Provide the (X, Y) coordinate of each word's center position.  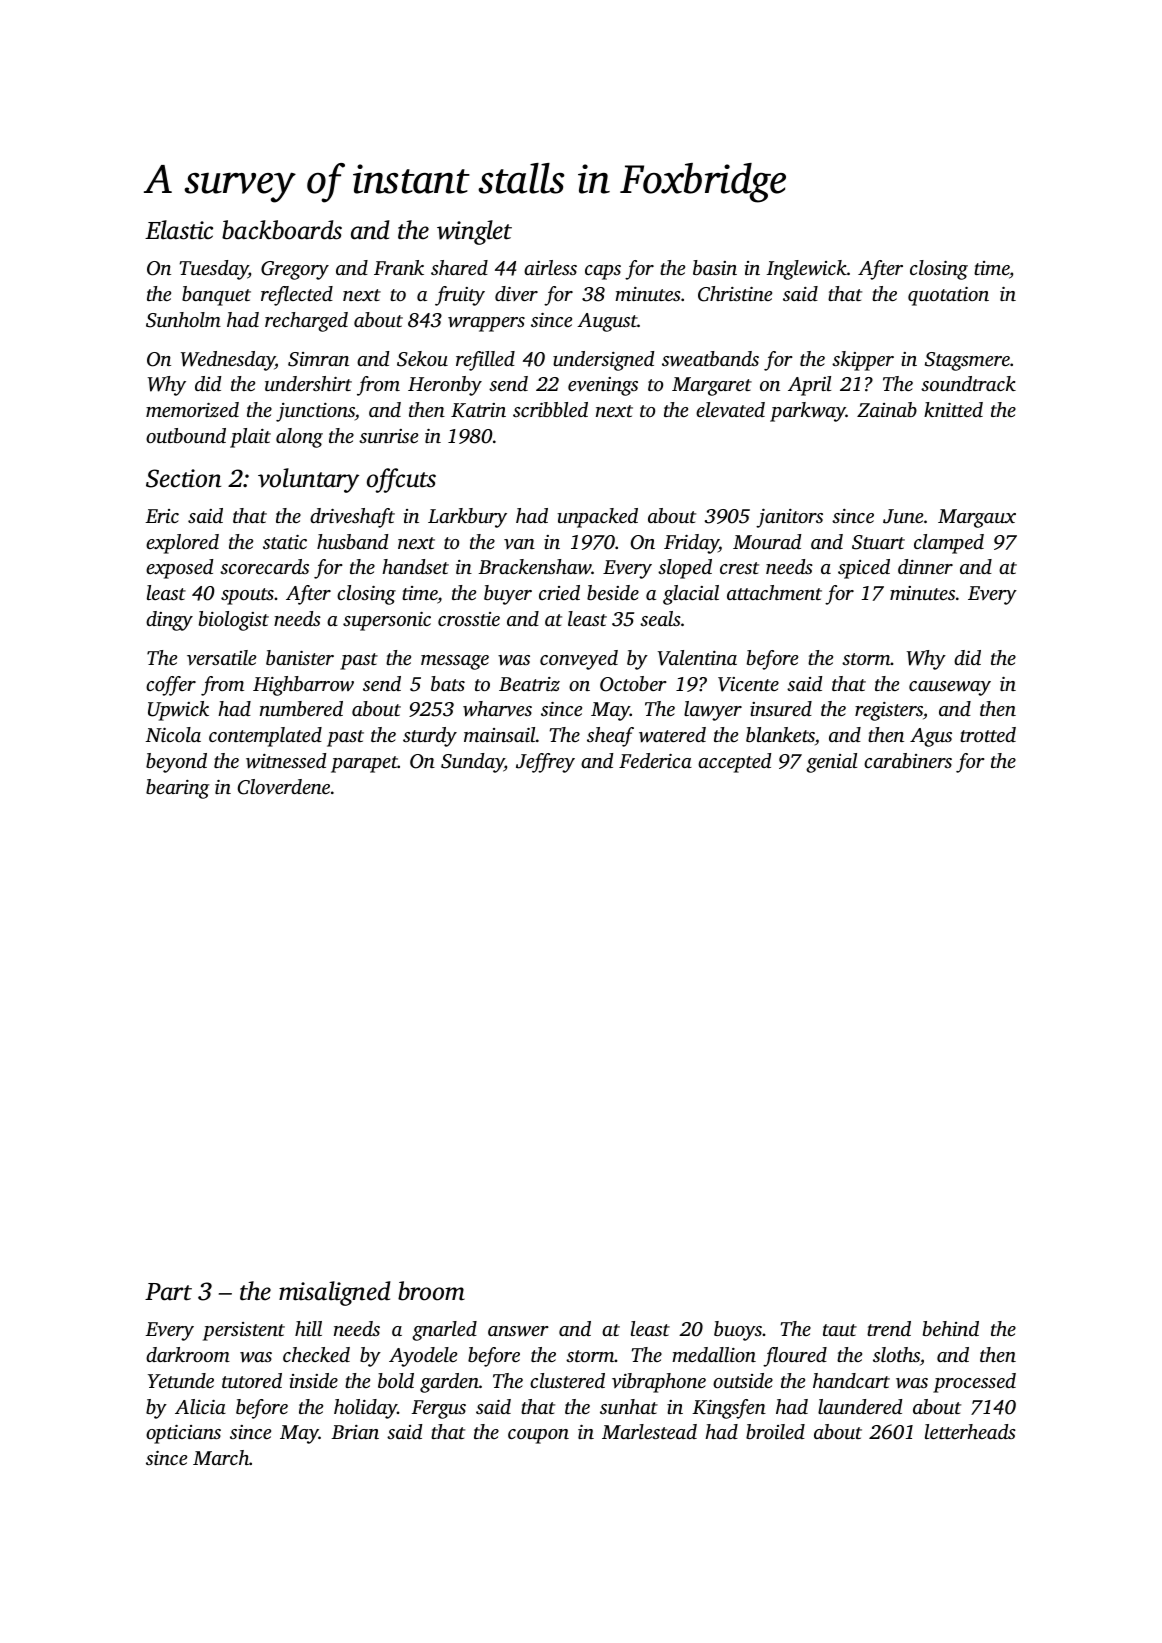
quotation (948, 296)
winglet (474, 232)
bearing (178, 789)
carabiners (908, 760)
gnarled (444, 1331)
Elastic (179, 230)
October (633, 684)
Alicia (200, 1406)
